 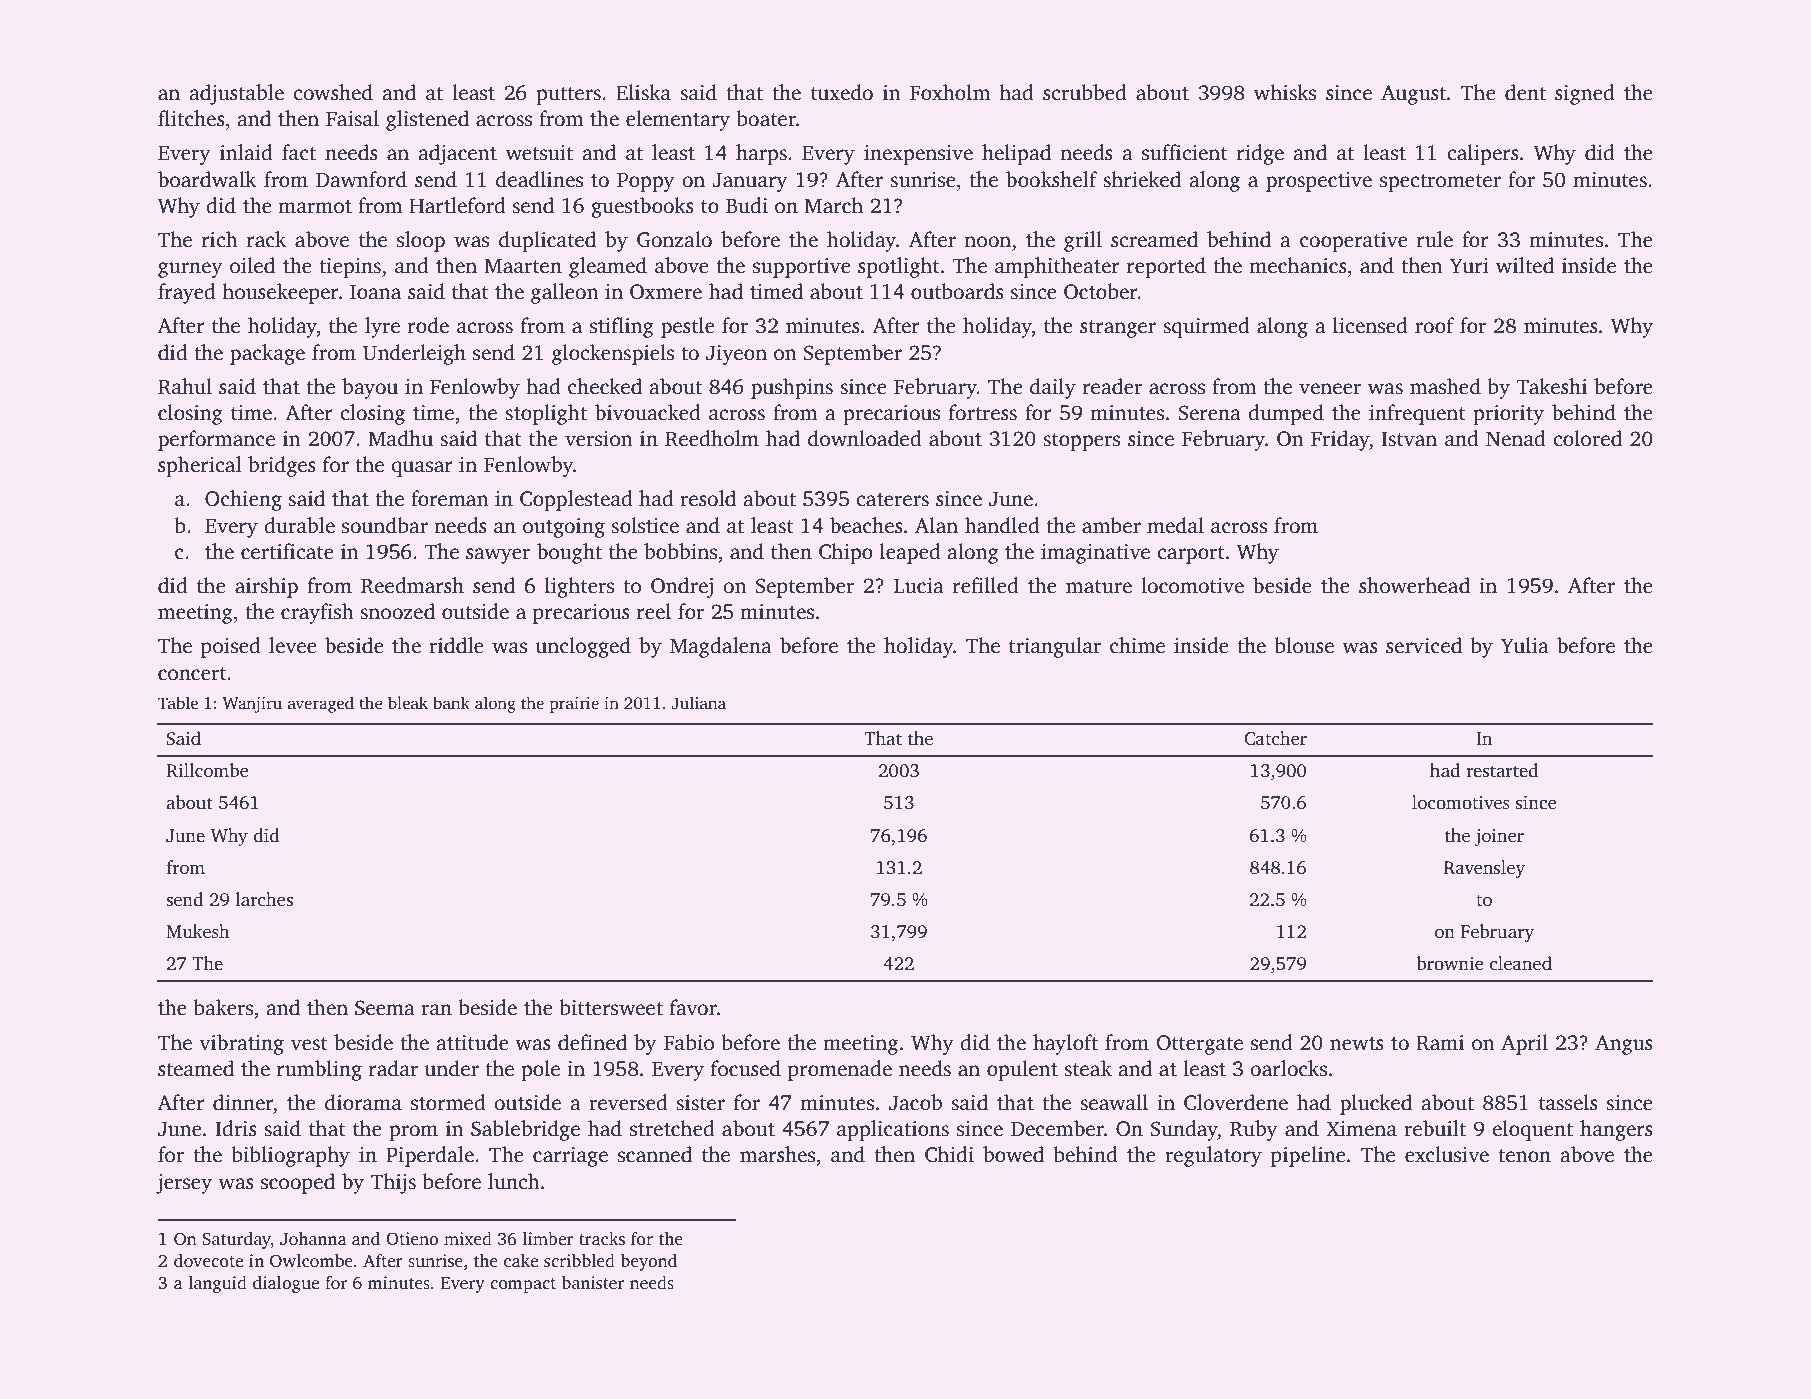 What do you see at coordinates (1304, 645) in the screenshot?
I see `blouse` at bounding box center [1304, 645].
